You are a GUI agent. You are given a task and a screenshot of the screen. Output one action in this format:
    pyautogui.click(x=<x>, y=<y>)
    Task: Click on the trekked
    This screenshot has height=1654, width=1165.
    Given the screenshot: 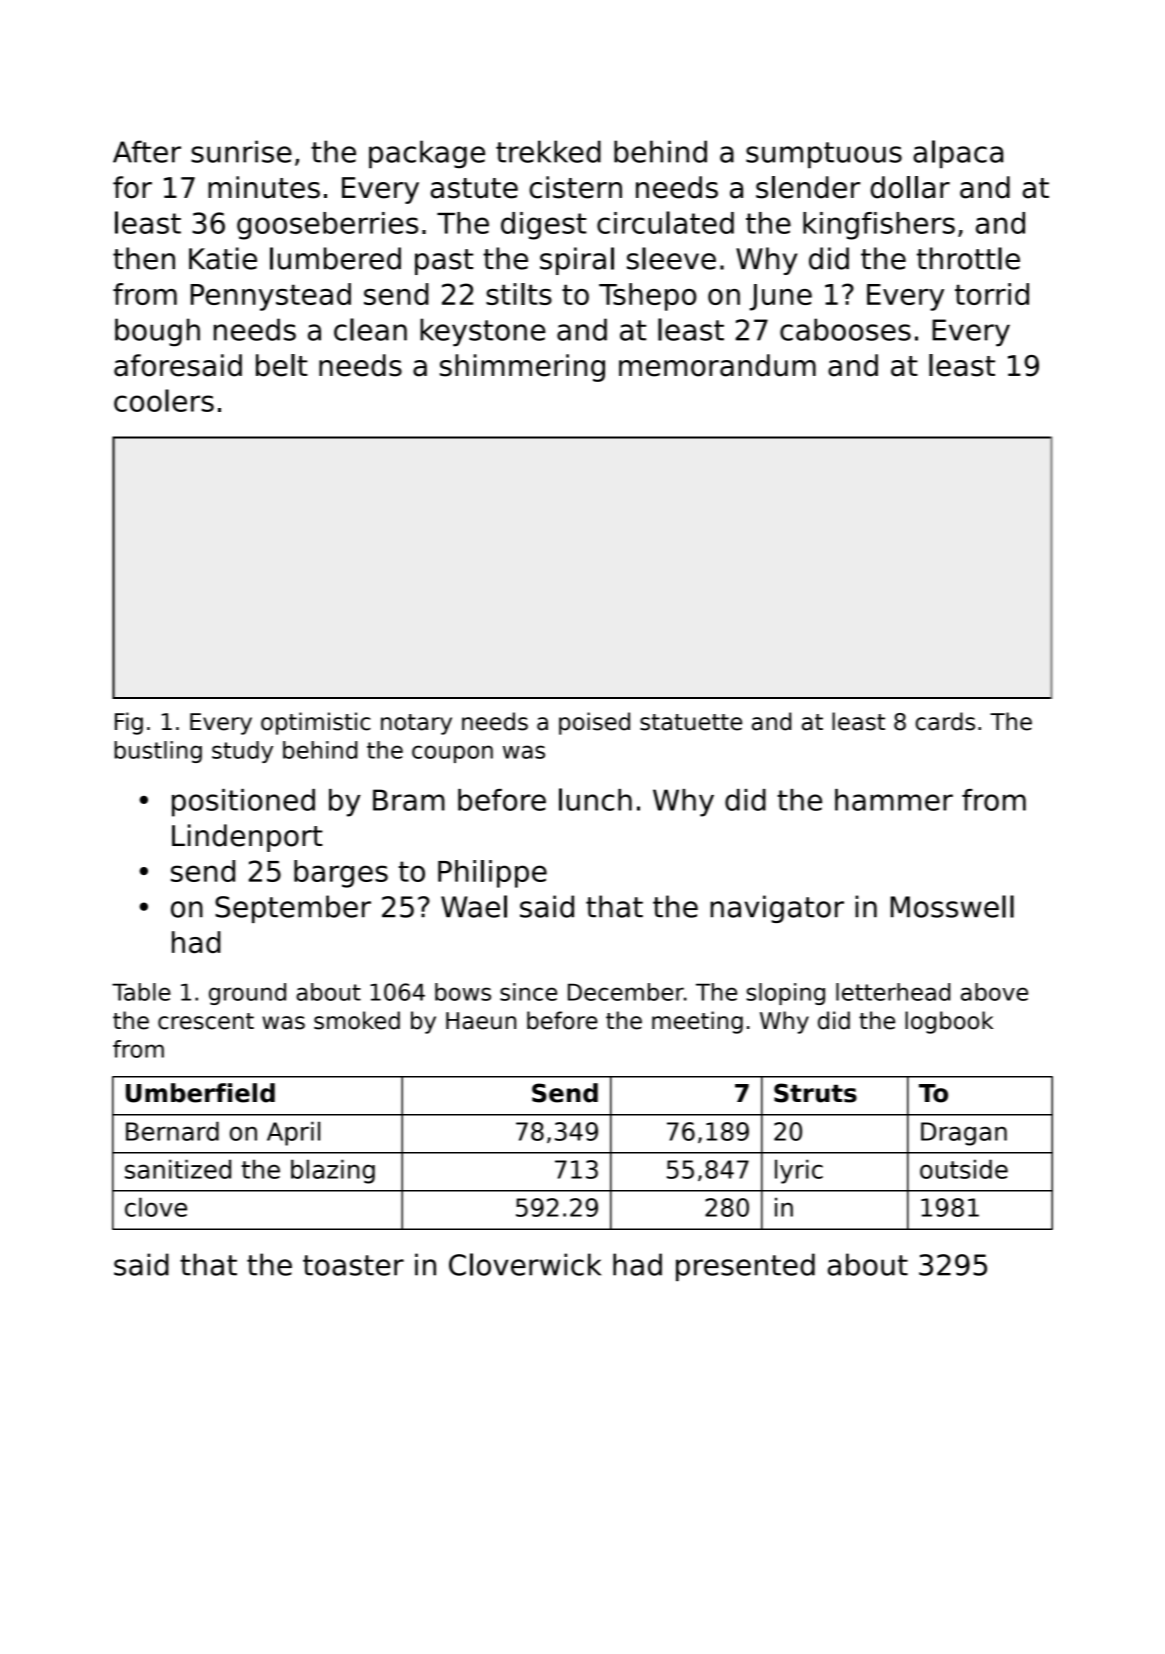 What is the action you would take?
    pyautogui.click(x=548, y=151)
